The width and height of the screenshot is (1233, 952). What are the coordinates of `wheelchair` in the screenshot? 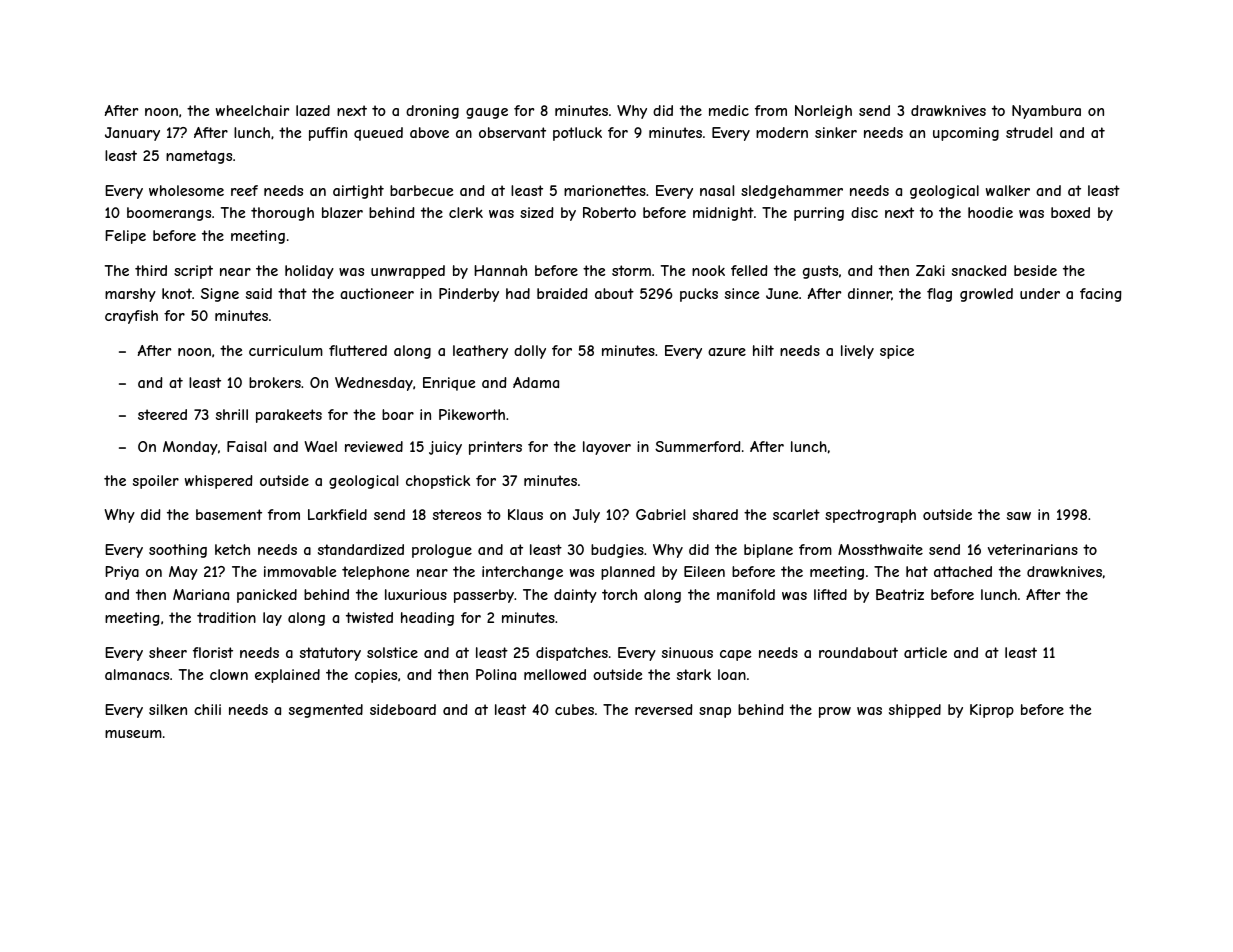 It's located at (252, 110).
